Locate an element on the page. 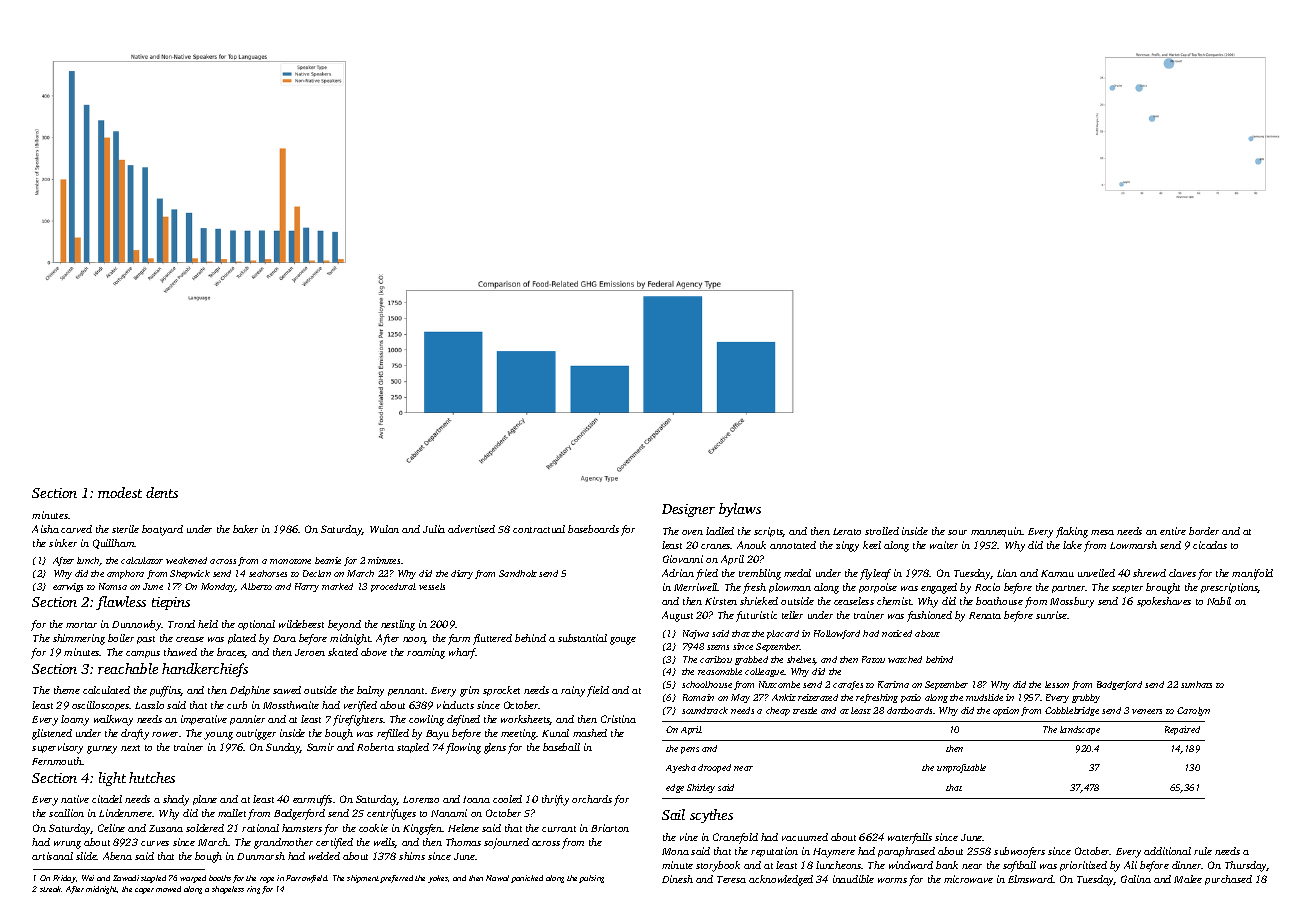  firefighters is located at coordinates (358, 720).
